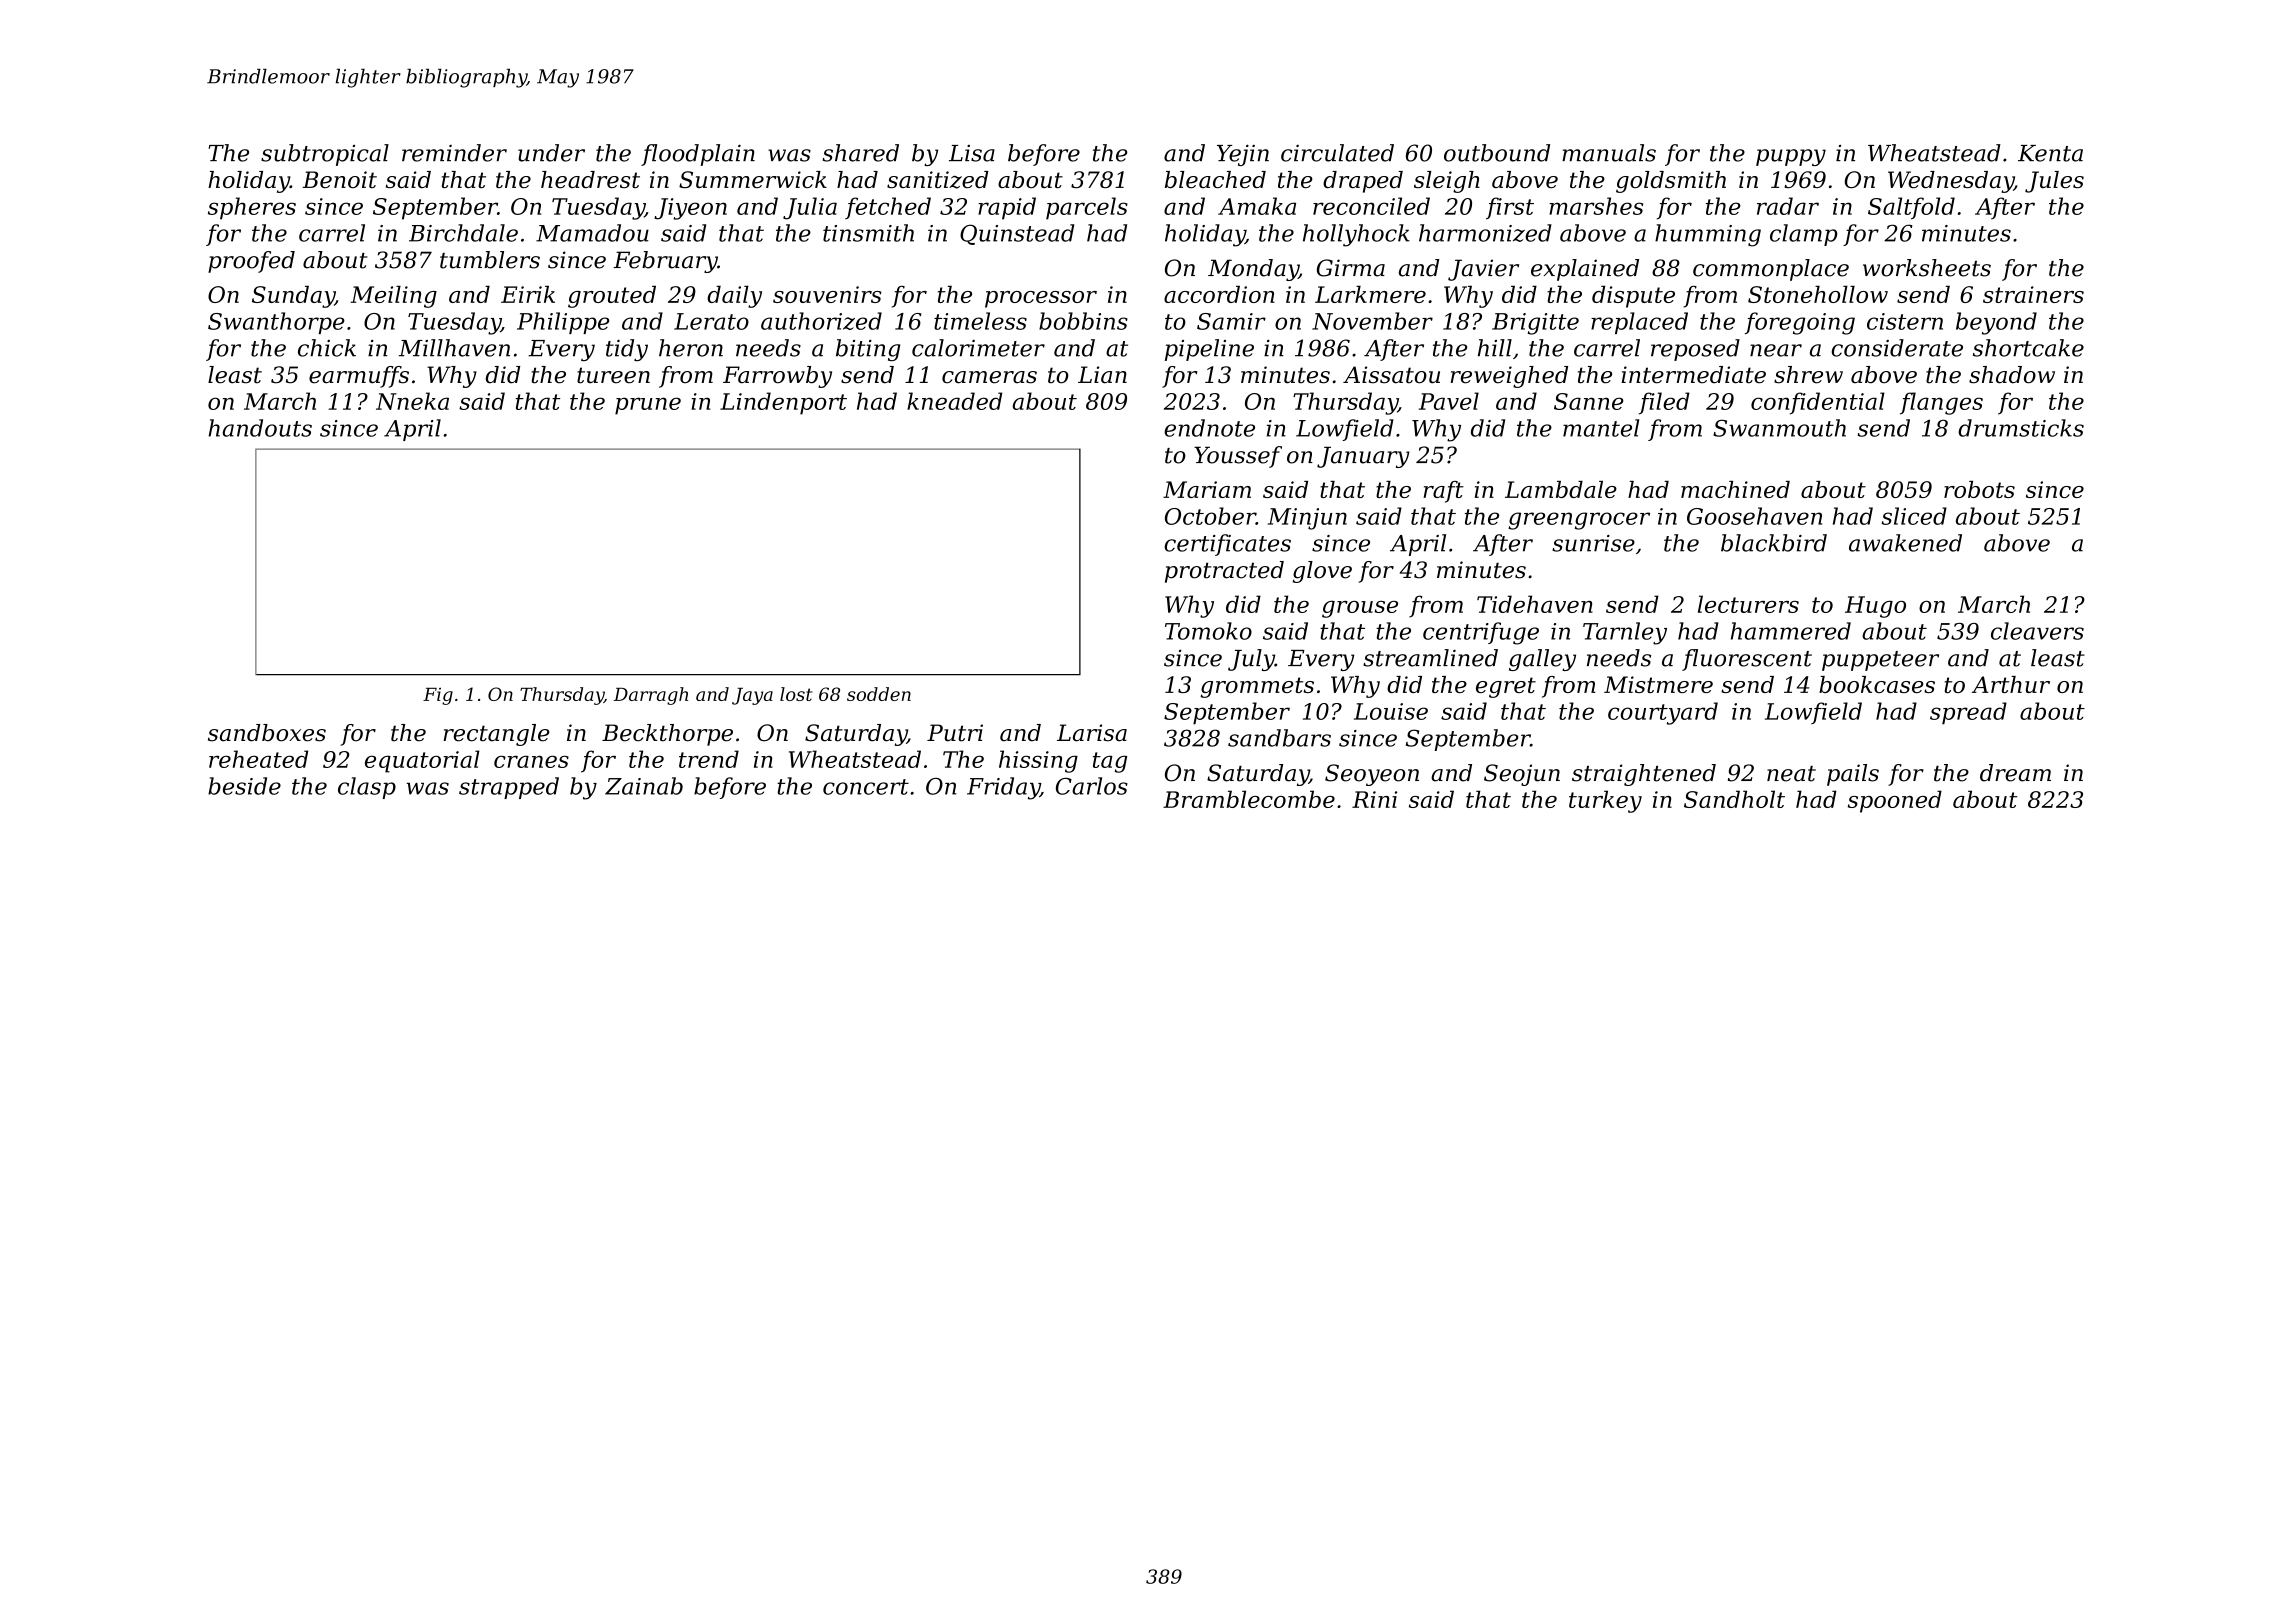 The width and height of the document is (2292, 1620). Describe the element at coordinates (1017, 234) in the document. I see `Quinstead` at that location.
